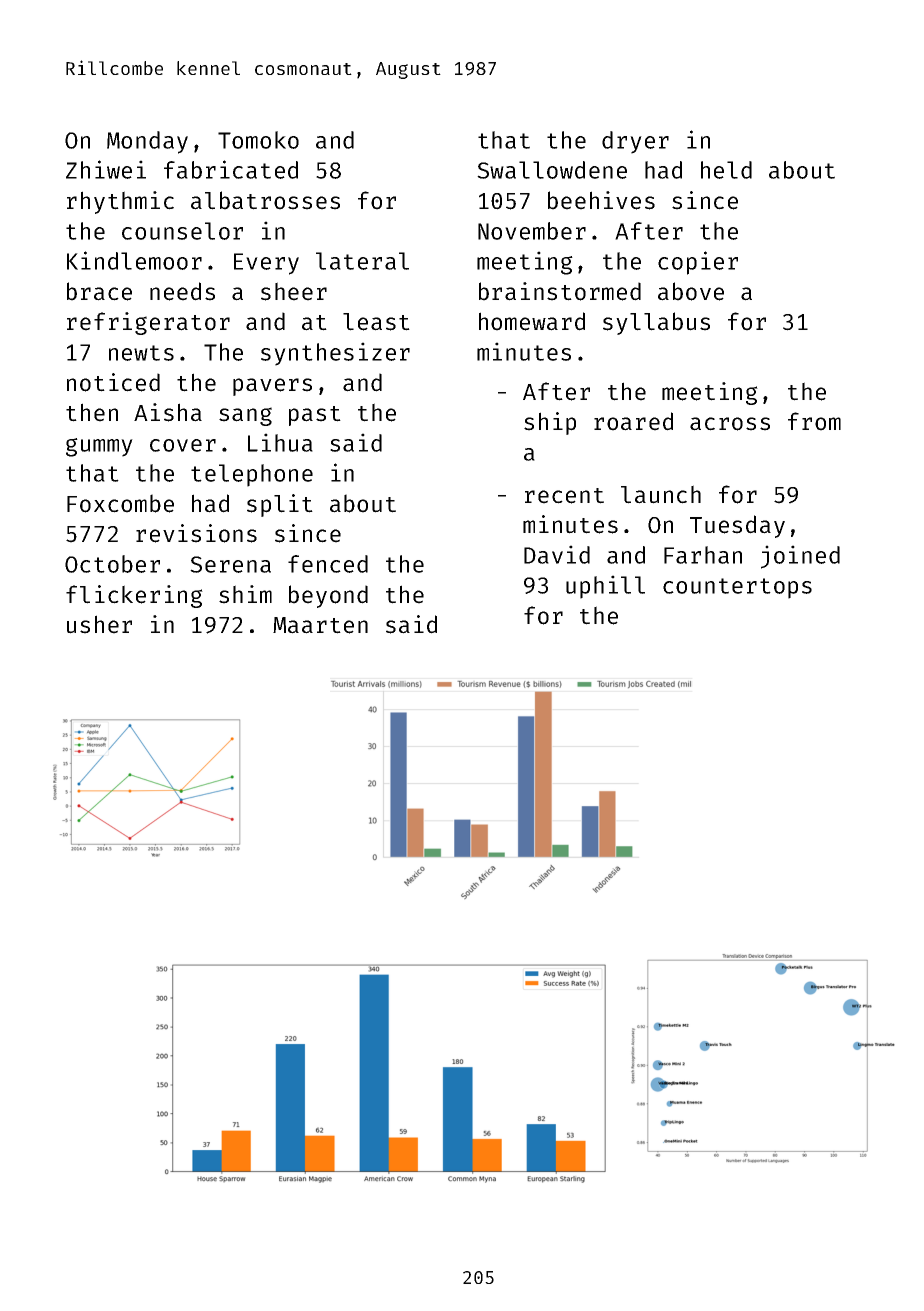  Describe the element at coordinates (99, 624) in the screenshot. I see `usher` at that location.
